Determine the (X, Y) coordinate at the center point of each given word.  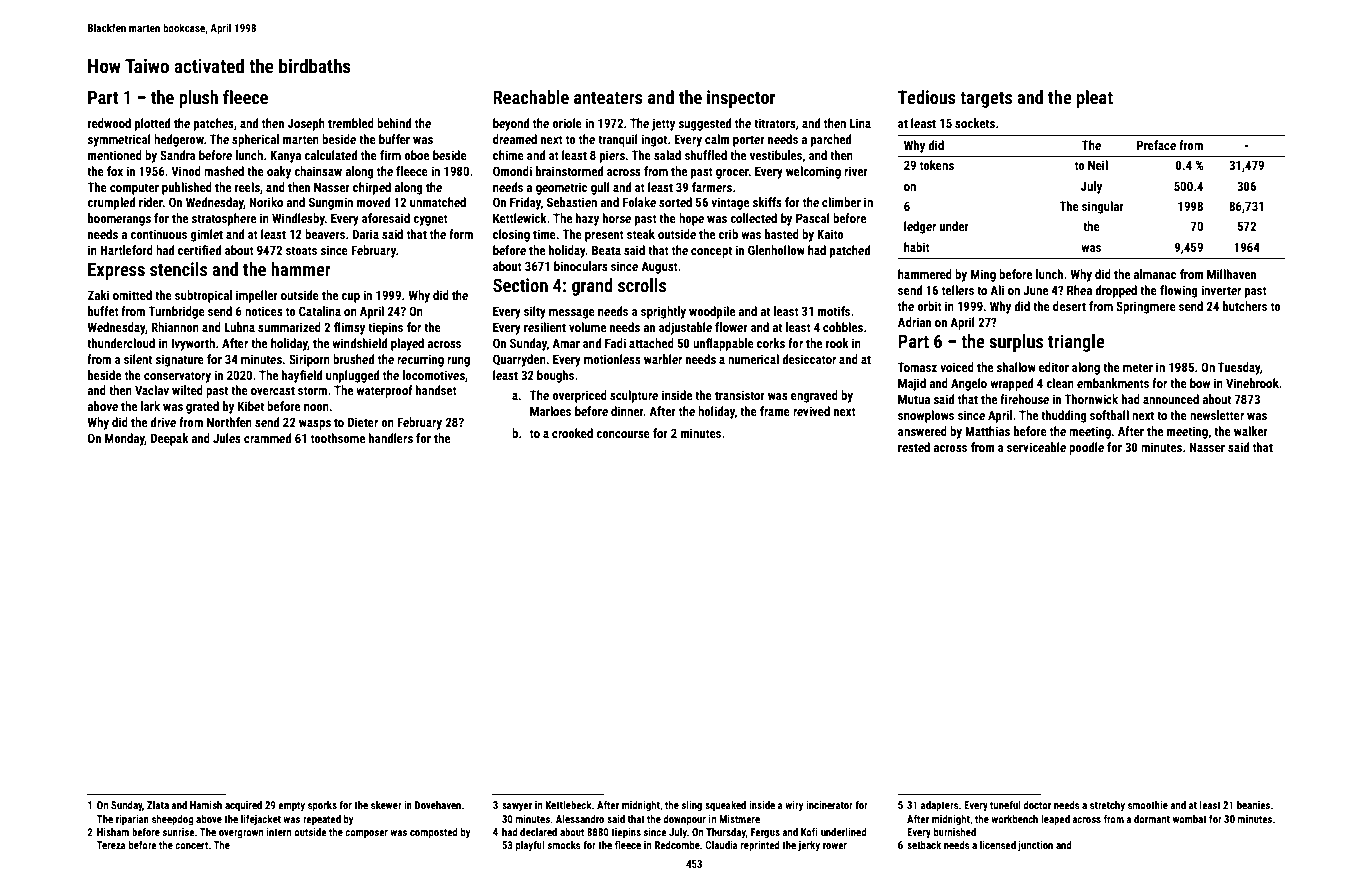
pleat (1095, 99)
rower (835, 846)
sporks (322, 806)
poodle (1086, 448)
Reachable (531, 97)
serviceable (1036, 447)
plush (198, 99)
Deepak (170, 439)
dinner (627, 411)
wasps (315, 425)
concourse (623, 434)
